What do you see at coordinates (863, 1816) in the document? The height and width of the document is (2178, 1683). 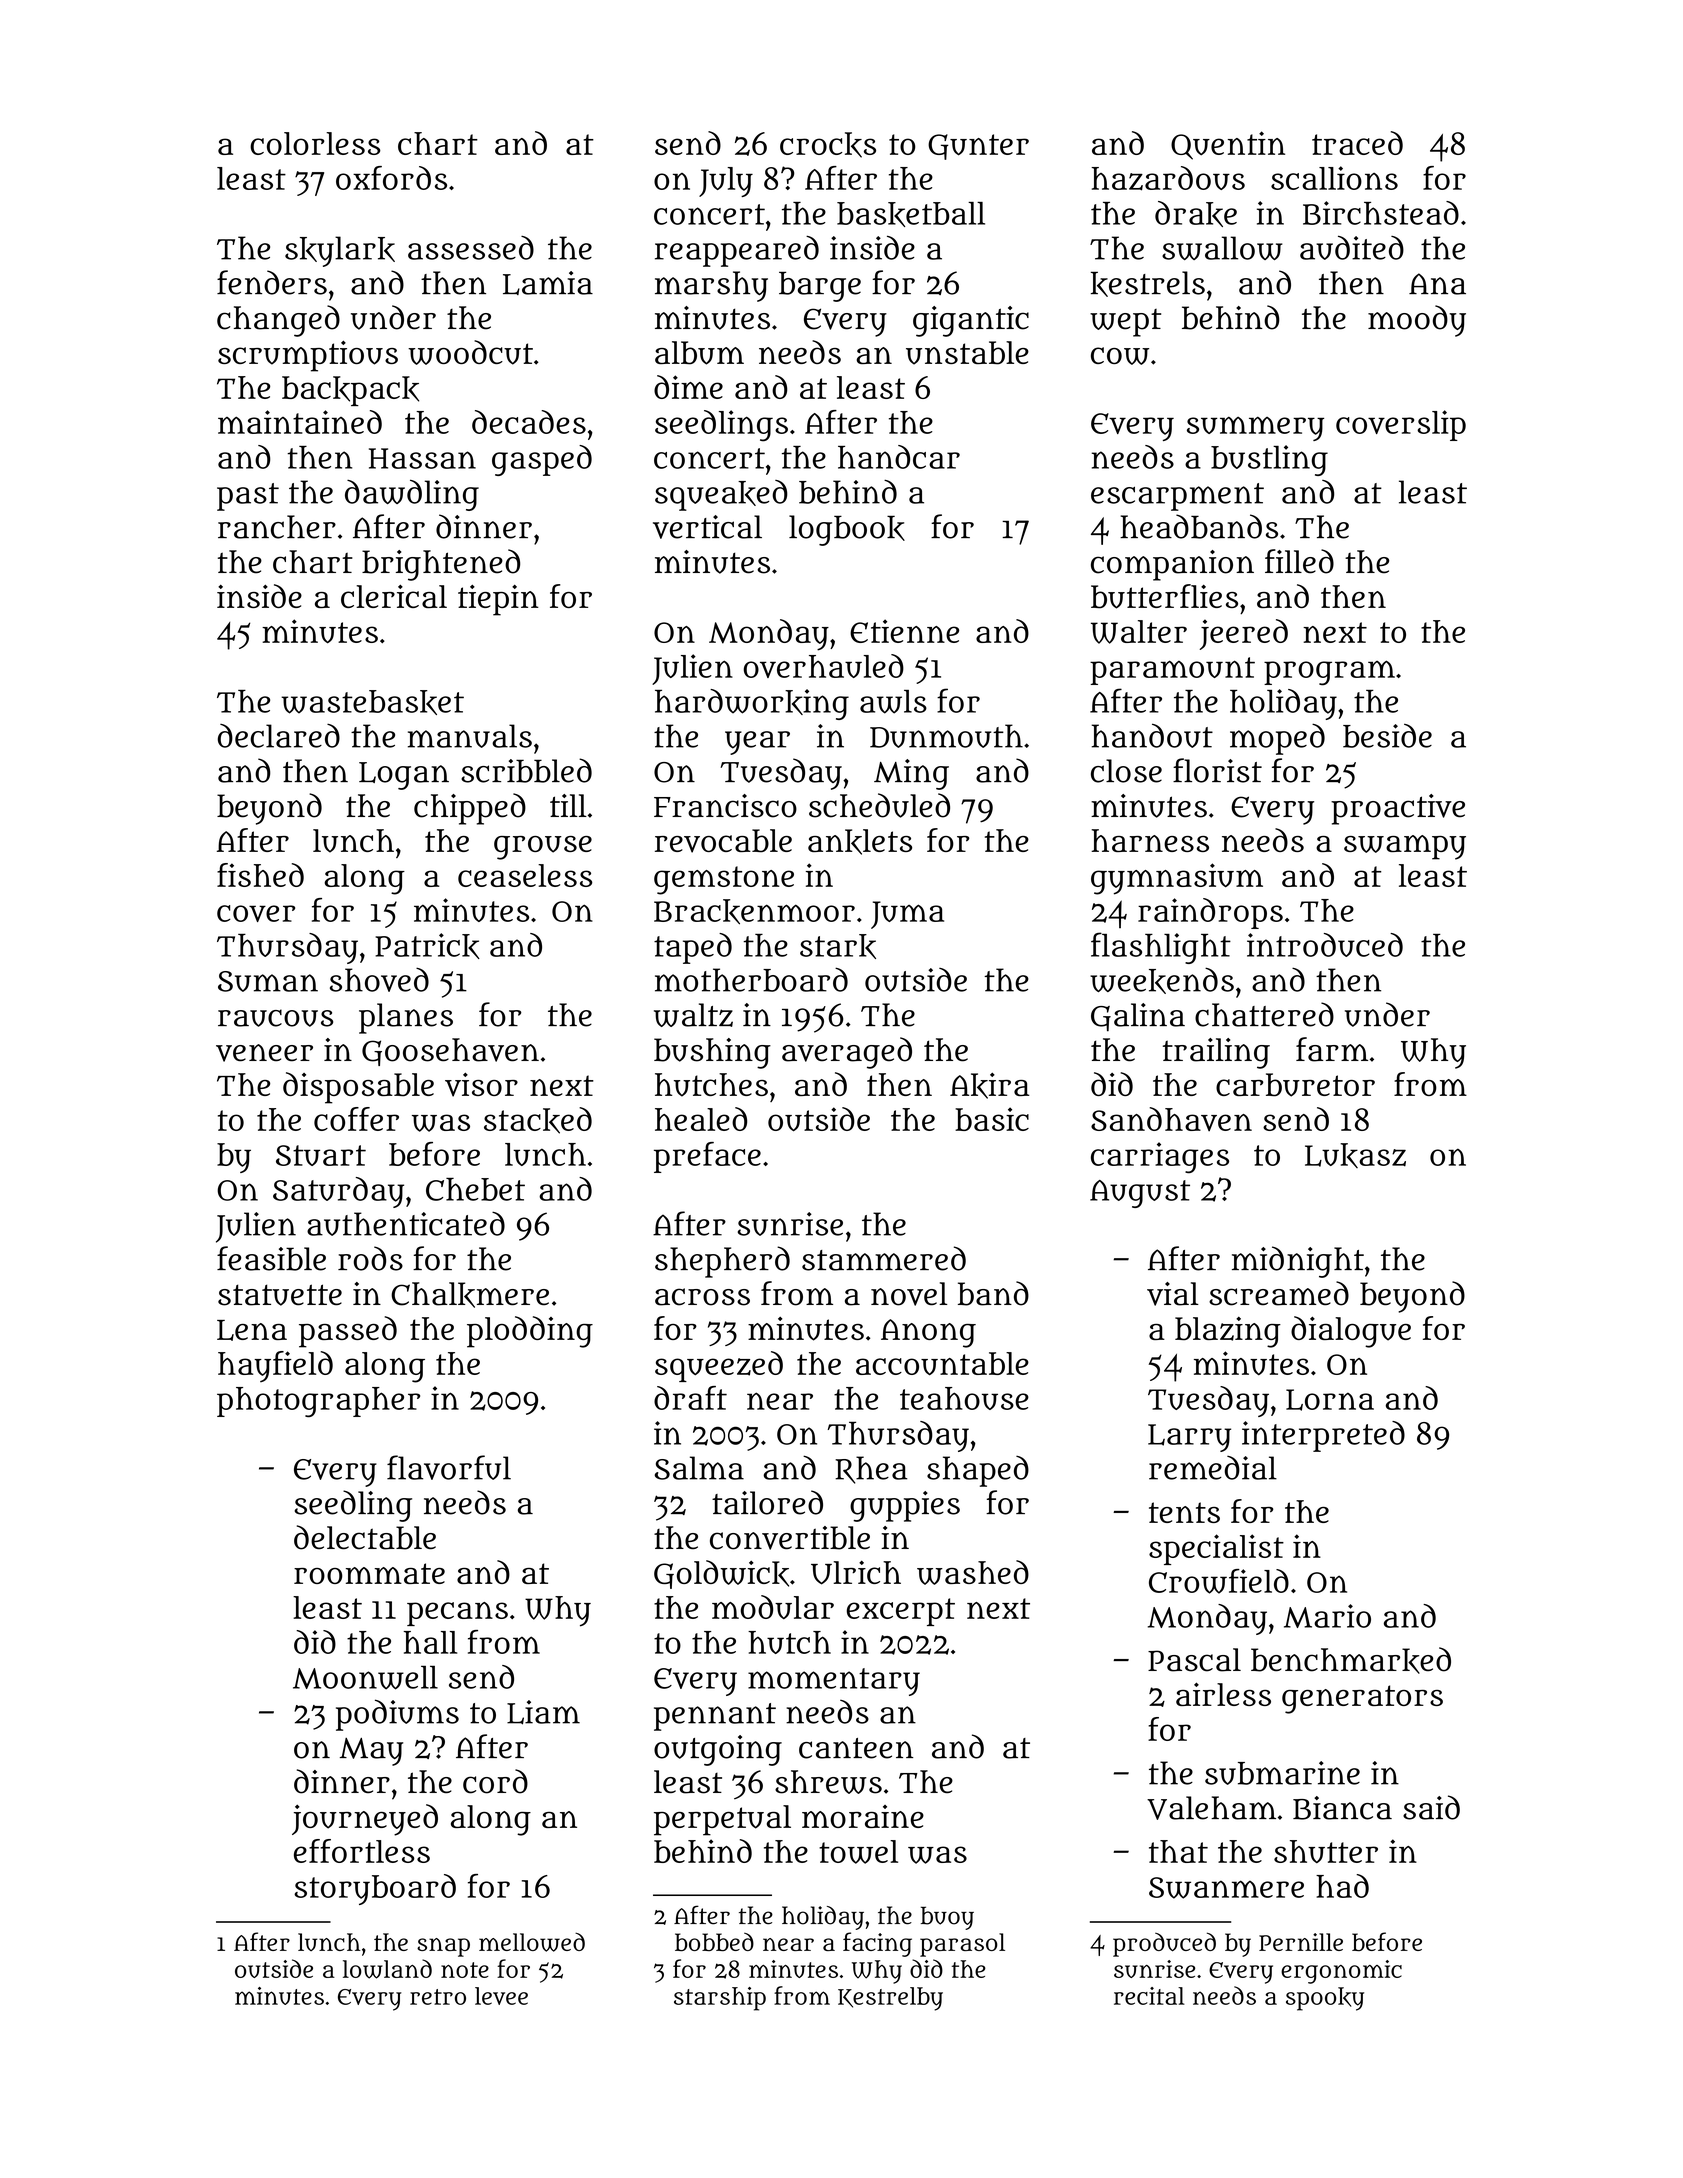 I see `moraine` at bounding box center [863, 1816].
